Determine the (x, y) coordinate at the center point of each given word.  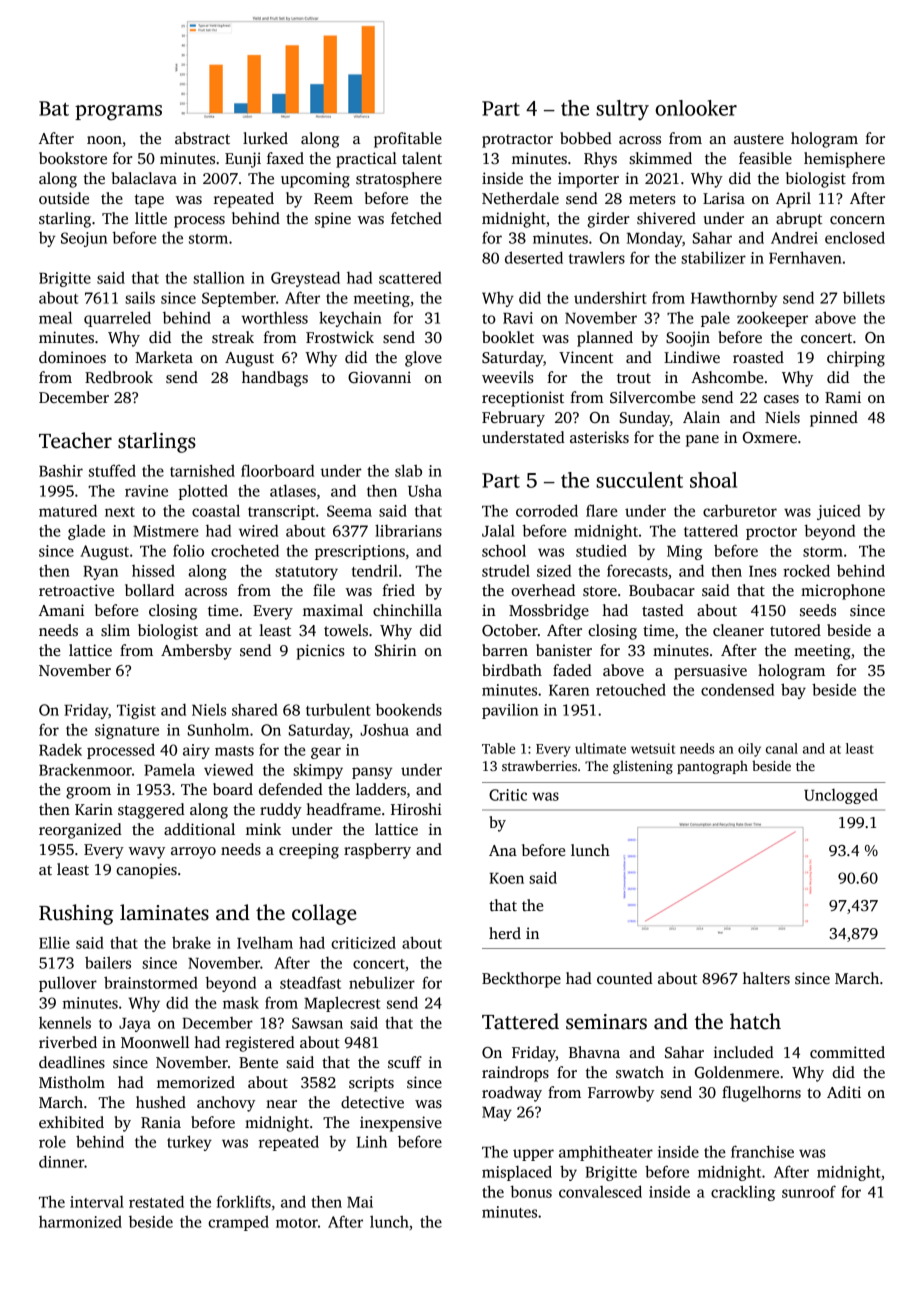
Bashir (61, 471)
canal (782, 748)
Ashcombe (727, 377)
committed (847, 1052)
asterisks (599, 437)
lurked (265, 138)
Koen (506, 878)
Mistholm (72, 1082)
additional (199, 829)
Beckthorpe (521, 980)
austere (759, 139)
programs (118, 113)
